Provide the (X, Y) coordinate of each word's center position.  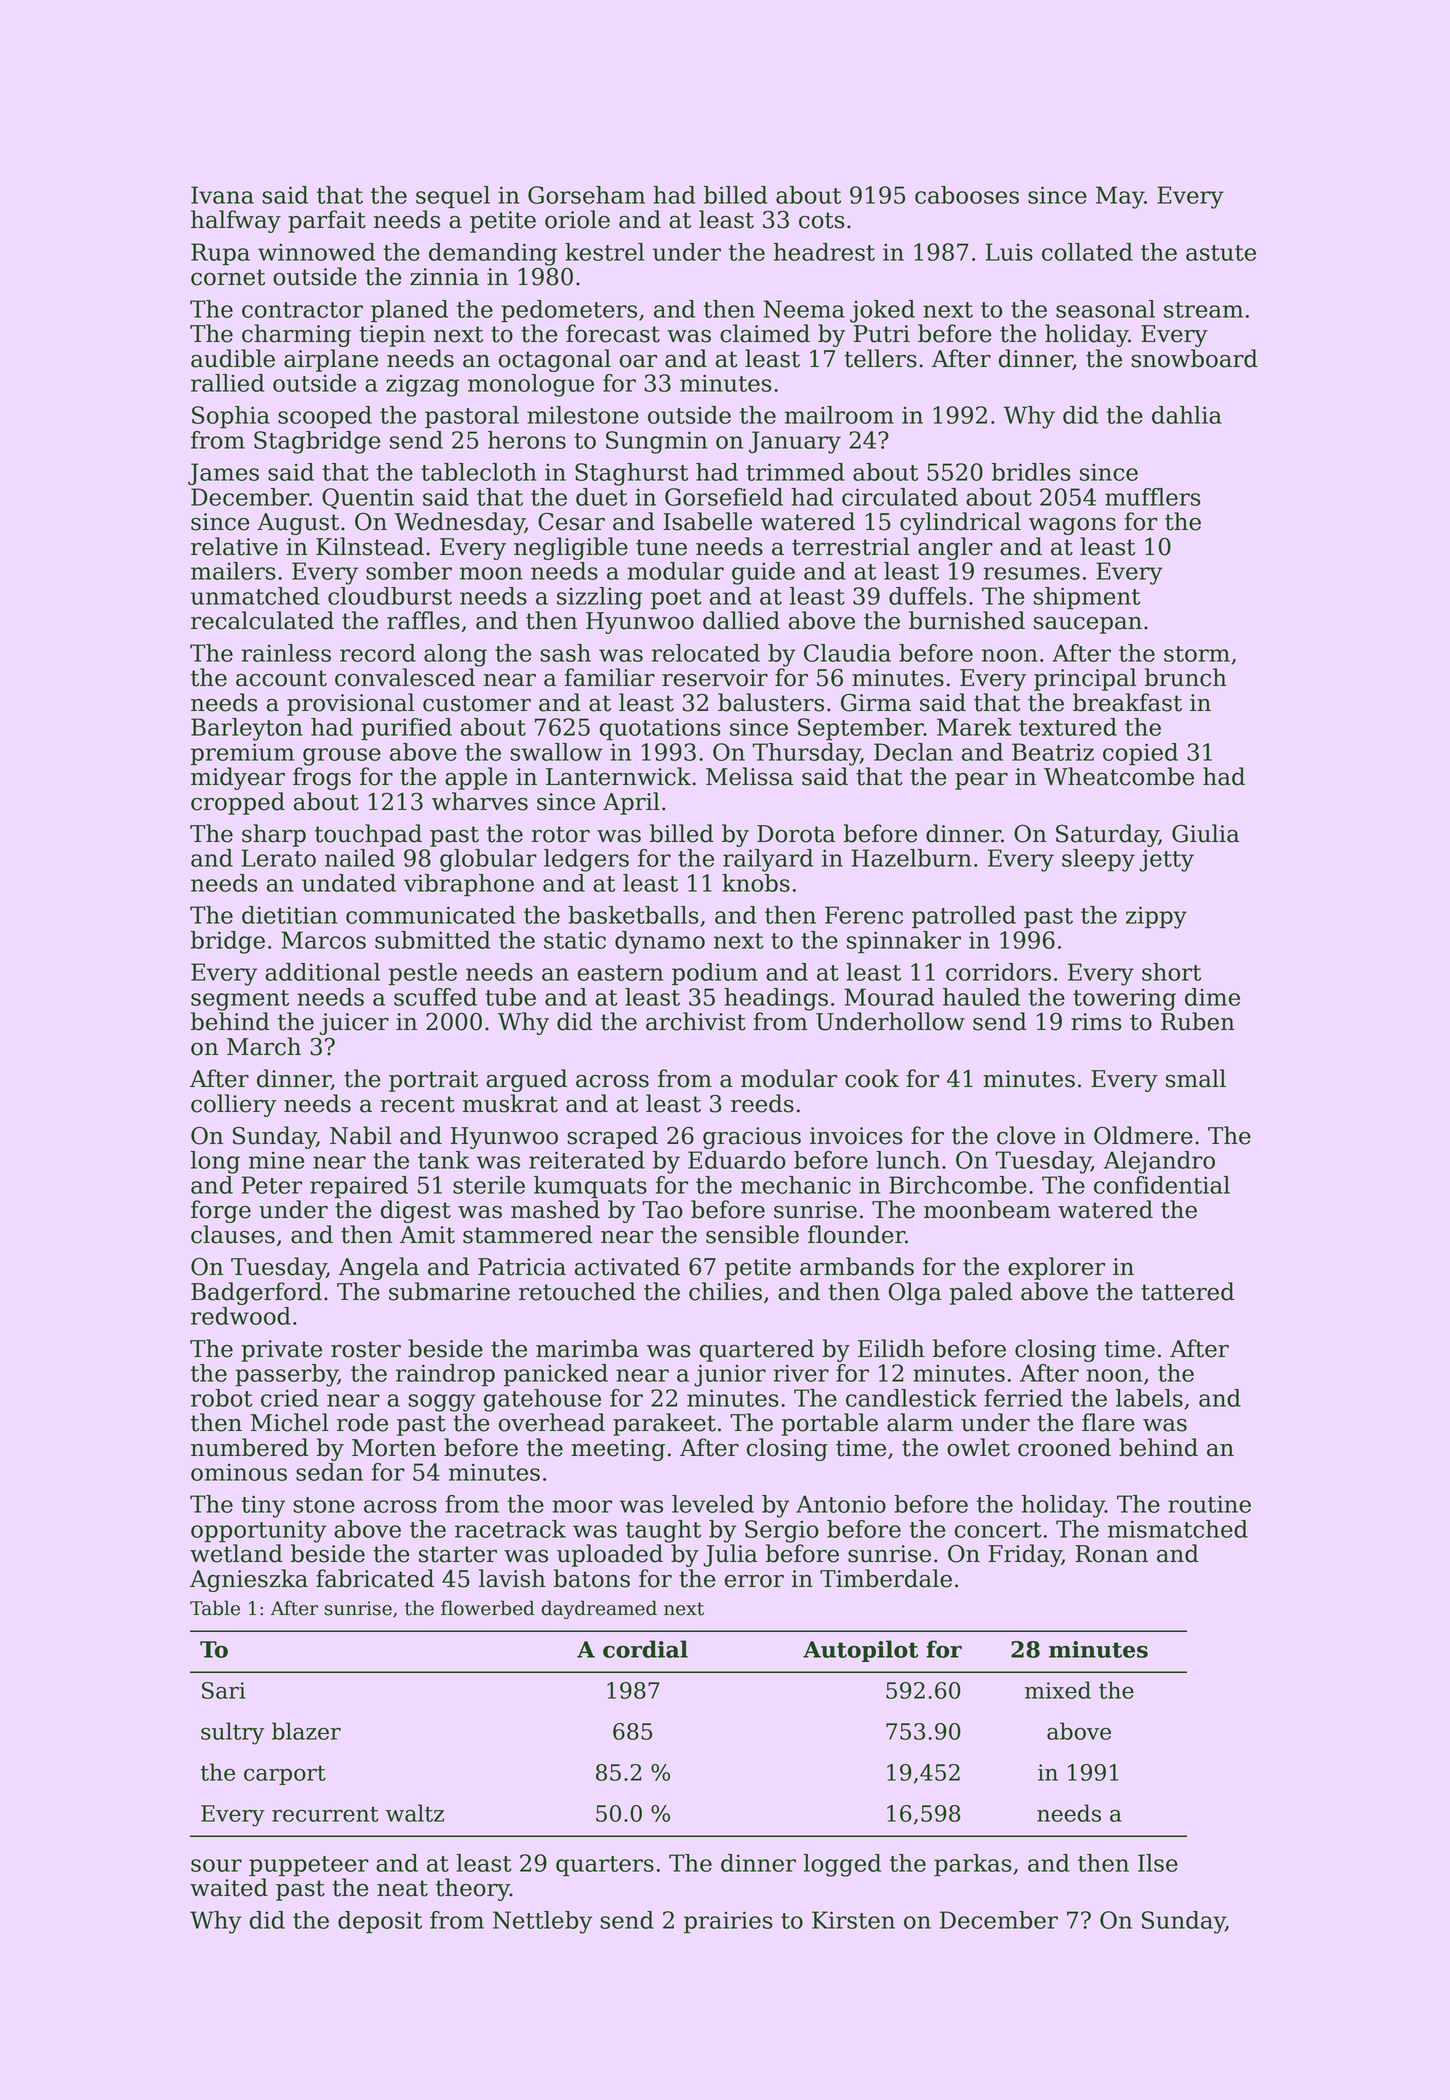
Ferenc (864, 915)
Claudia (847, 653)
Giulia (1205, 833)
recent (417, 1104)
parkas (973, 1865)
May (1120, 197)
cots (822, 220)
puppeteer (309, 1866)
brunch (1186, 677)
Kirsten (853, 1920)
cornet (228, 277)
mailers (233, 571)
